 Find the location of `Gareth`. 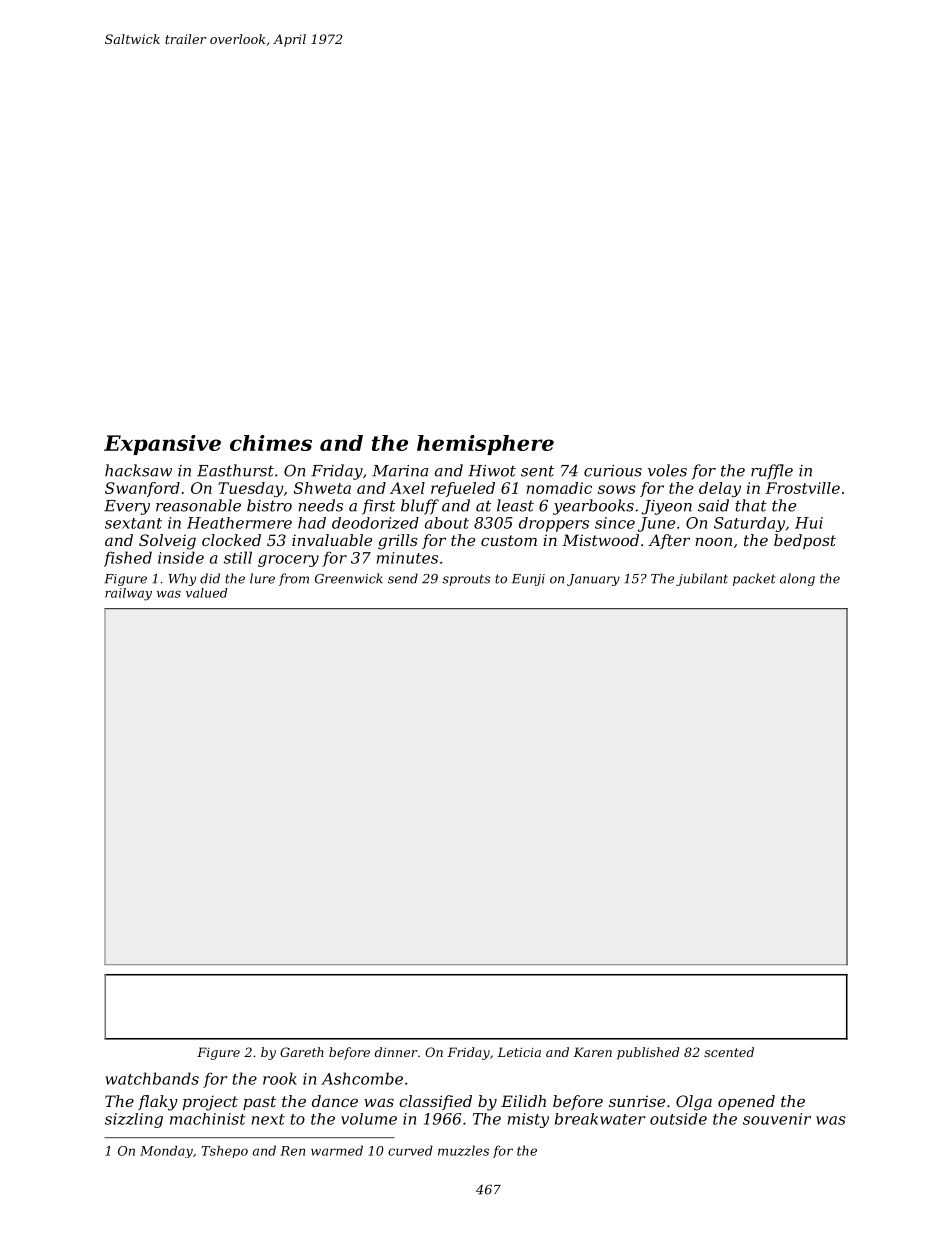

Gareth is located at coordinates (302, 1052).
